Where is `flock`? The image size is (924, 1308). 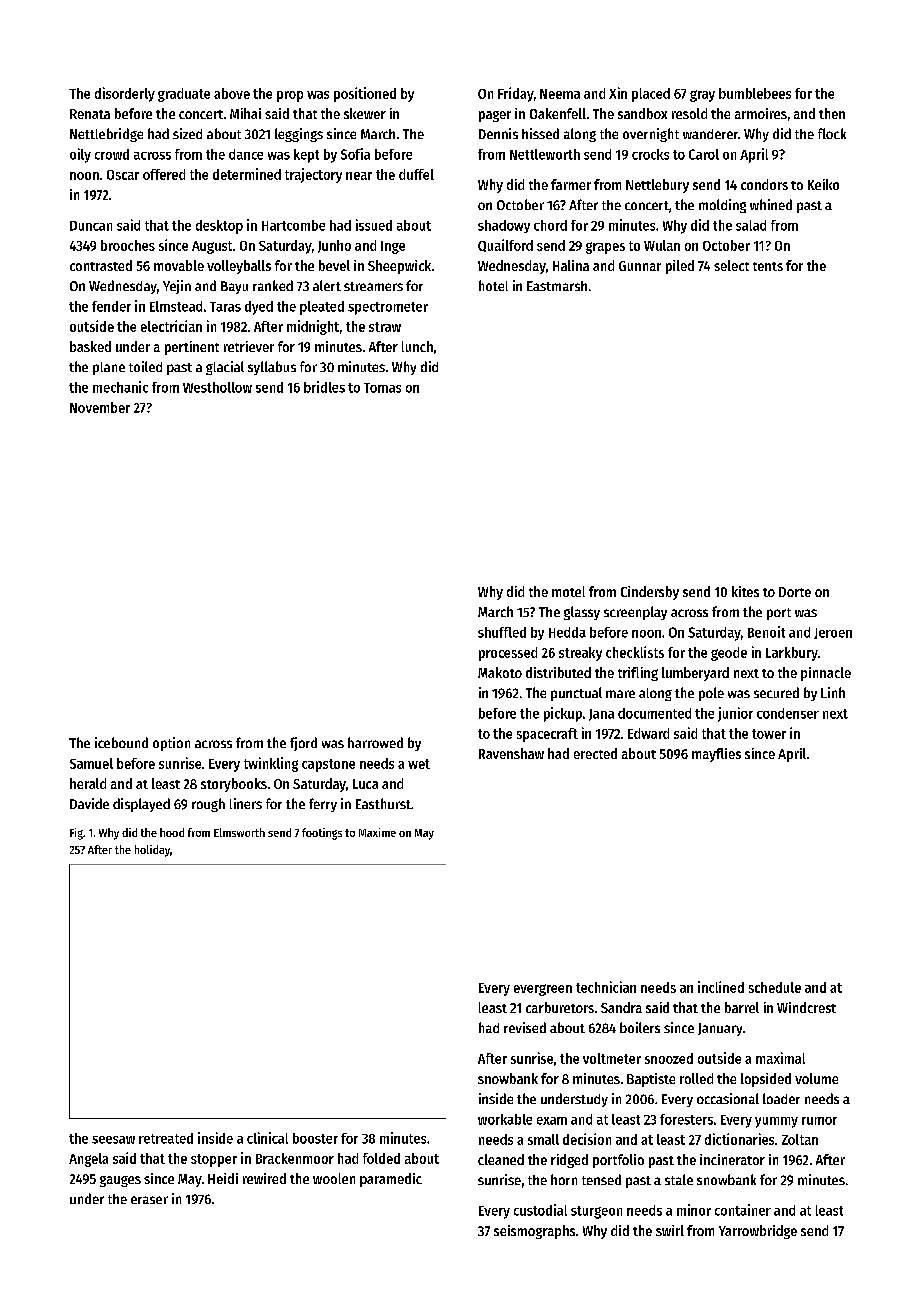
flock is located at coordinates (832, 133).
